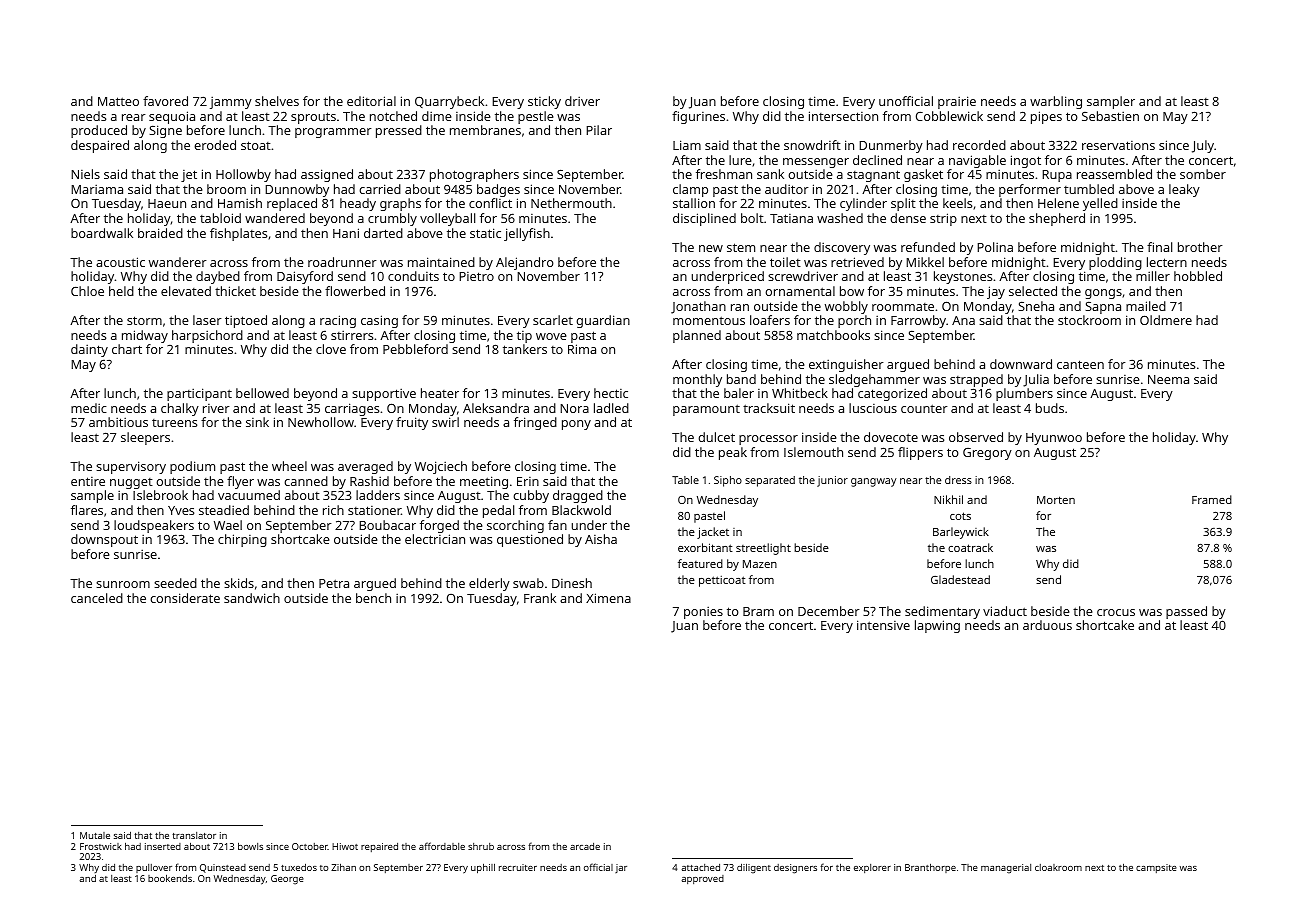  What do you see at coordinates (551, 336) in the image?
I see `wove` at bounding box center [551, 336].
